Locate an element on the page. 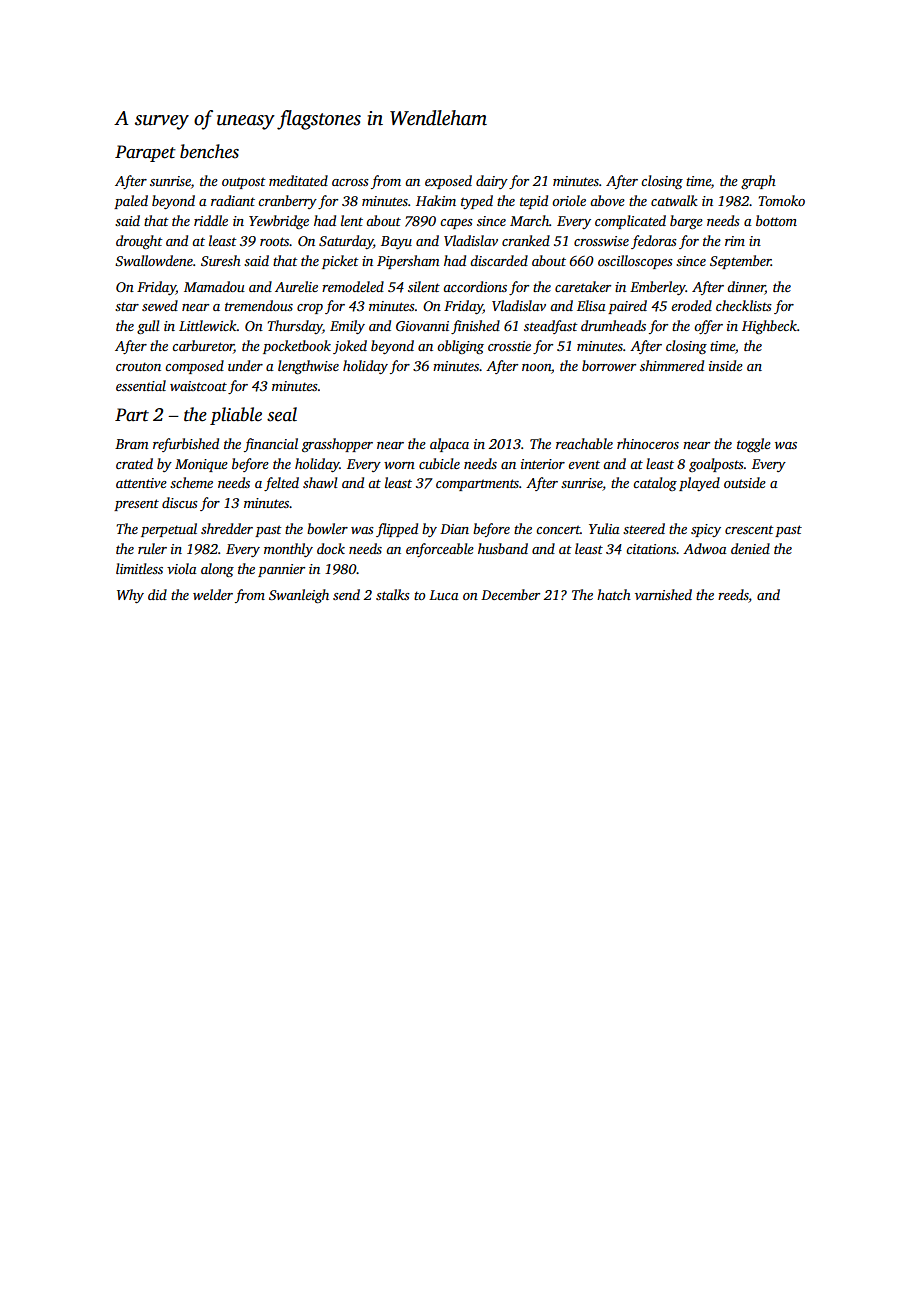 The width and height of the document is (924, 1308). joked is located at coordinates (350, 347).
